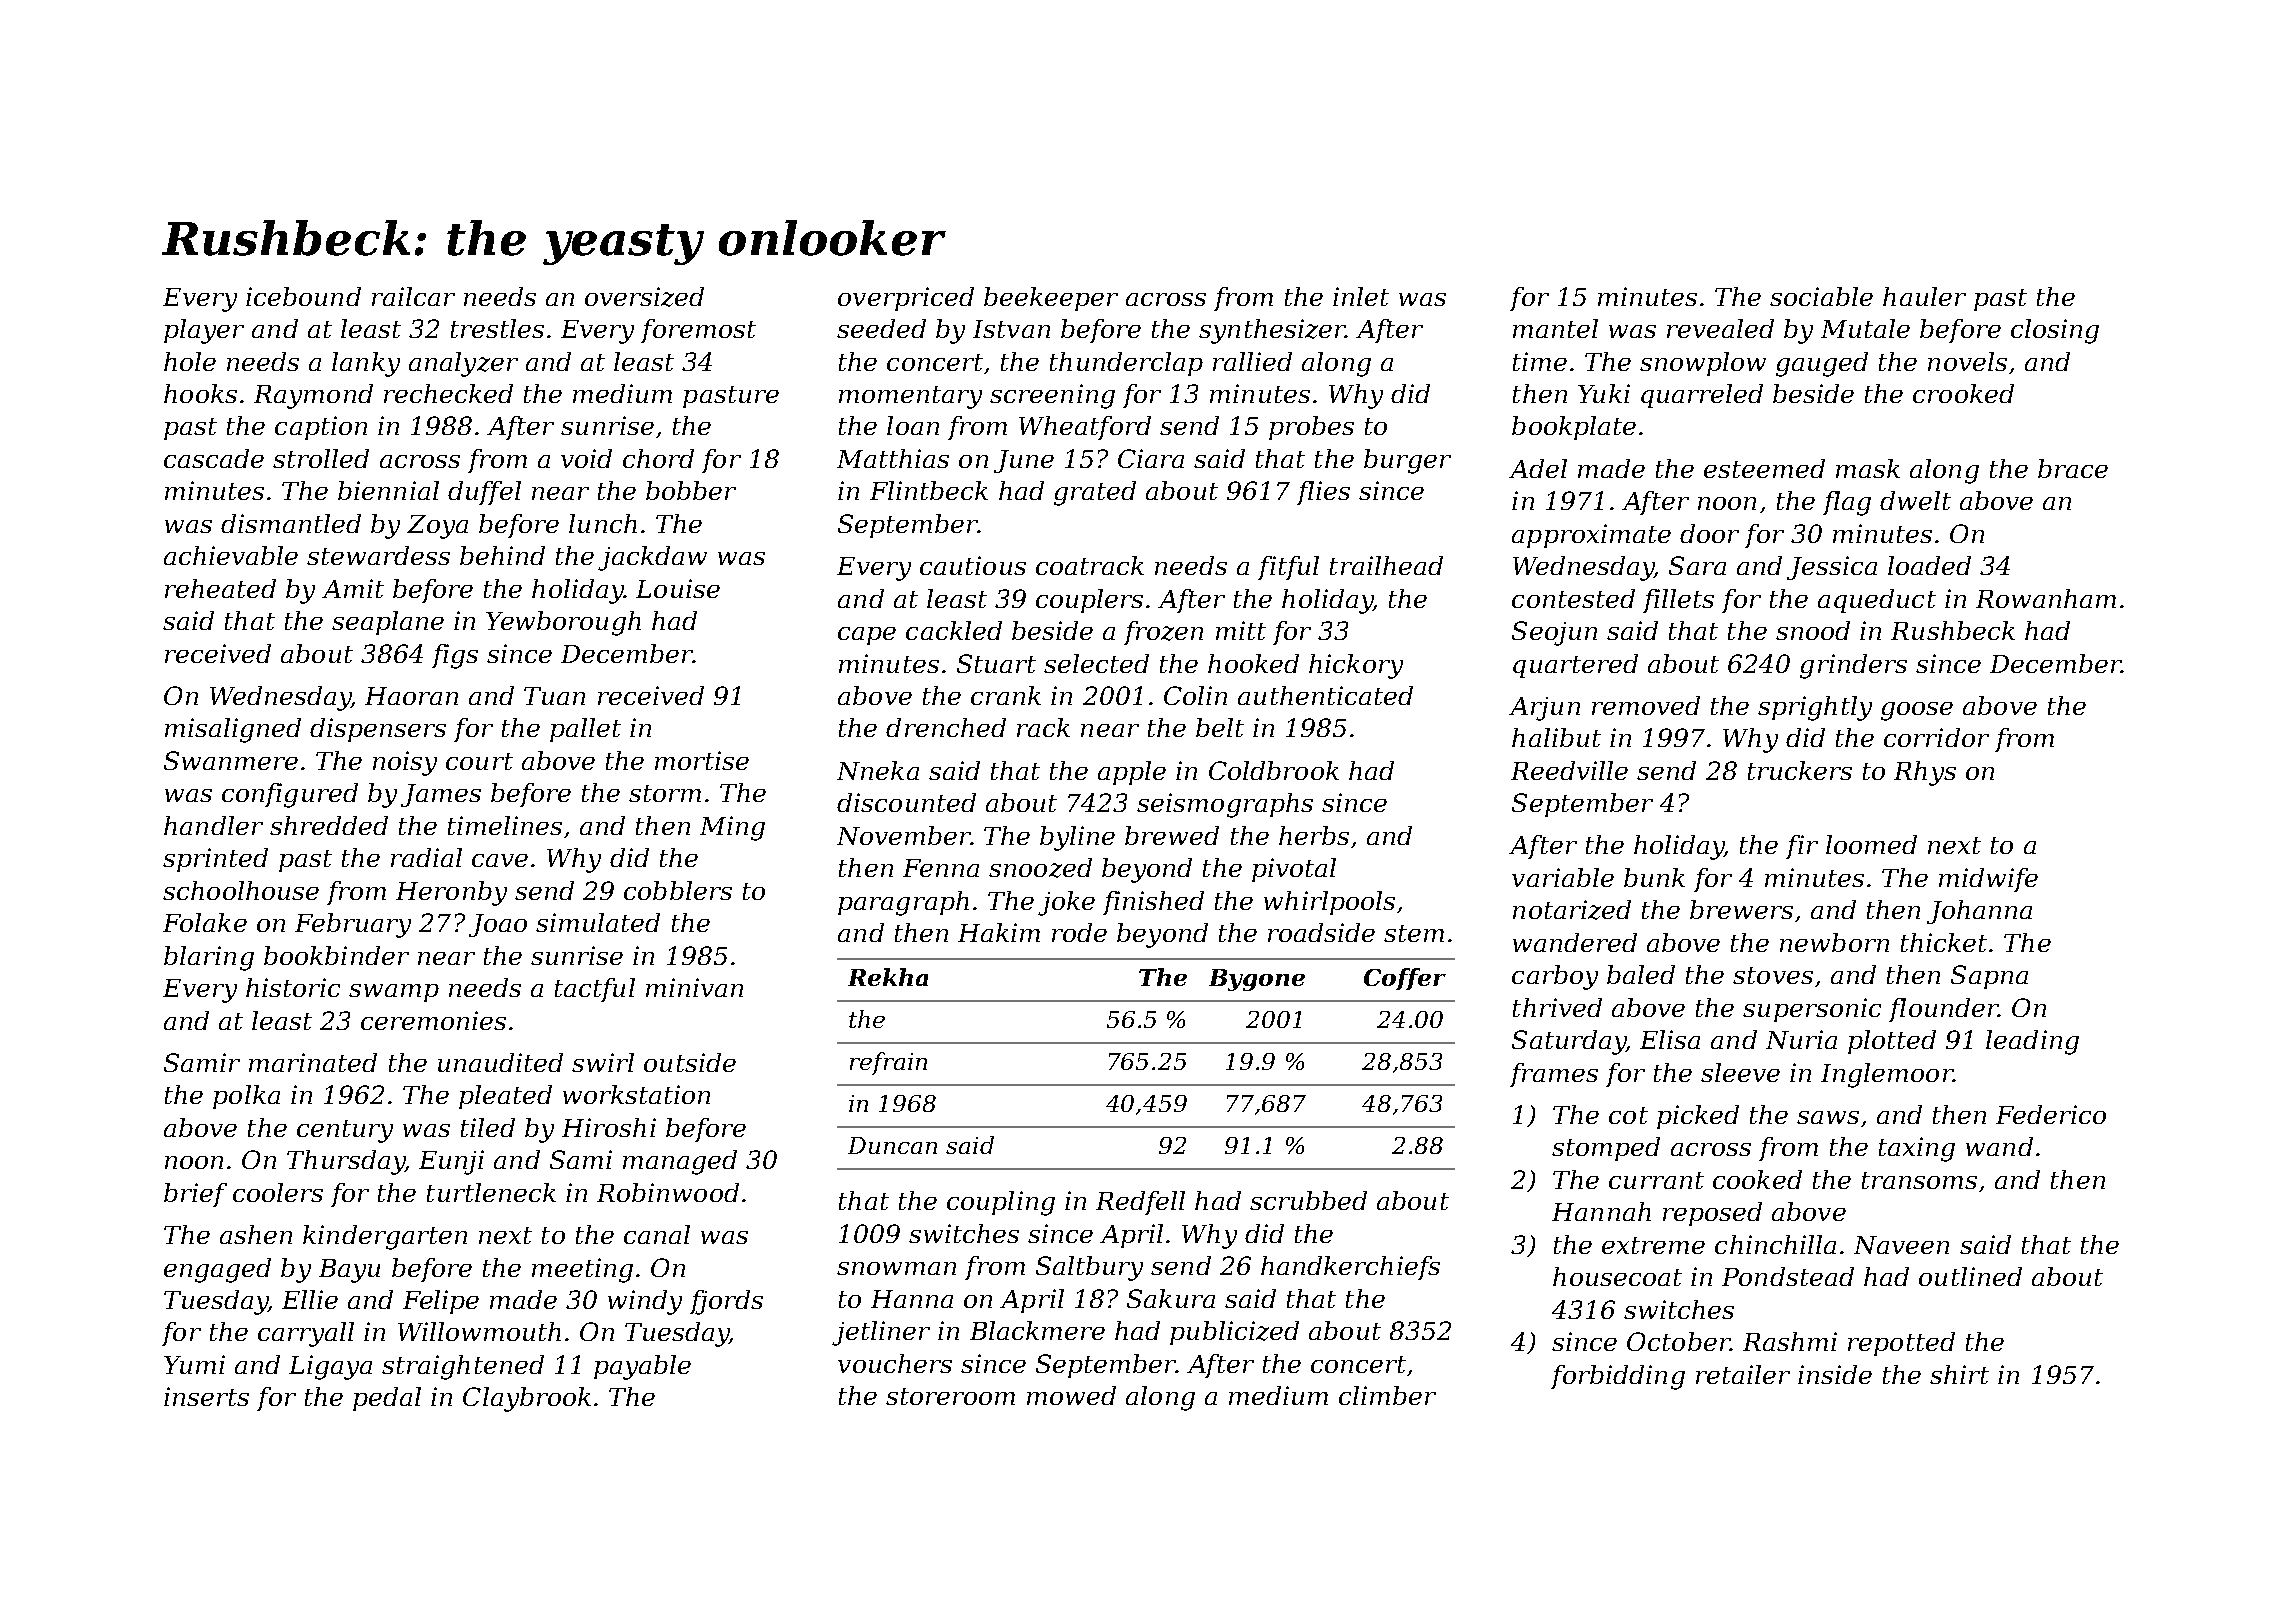 The height and width of the screenshot is (1620, 2292). What do you see at coordinates (888, 1063) in the screenshot?
I see `refrain` at bounding box center [888, 1063].
